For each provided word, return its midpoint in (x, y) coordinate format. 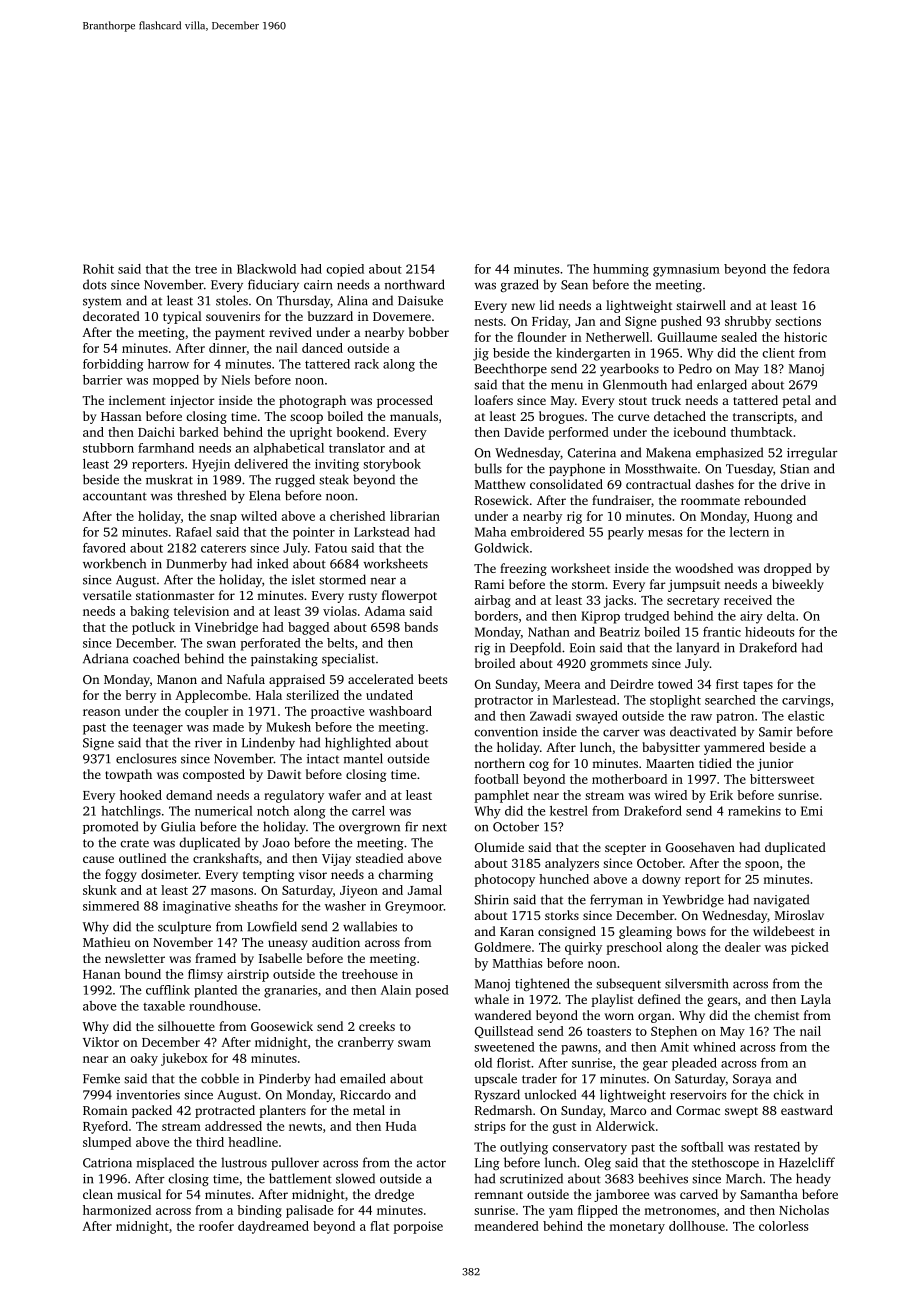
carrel (368, 811)
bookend (361, 432)
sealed (739, 337)
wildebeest (784, 931)
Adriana (105, 658)
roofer (216, 1226)
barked (199, 432)
